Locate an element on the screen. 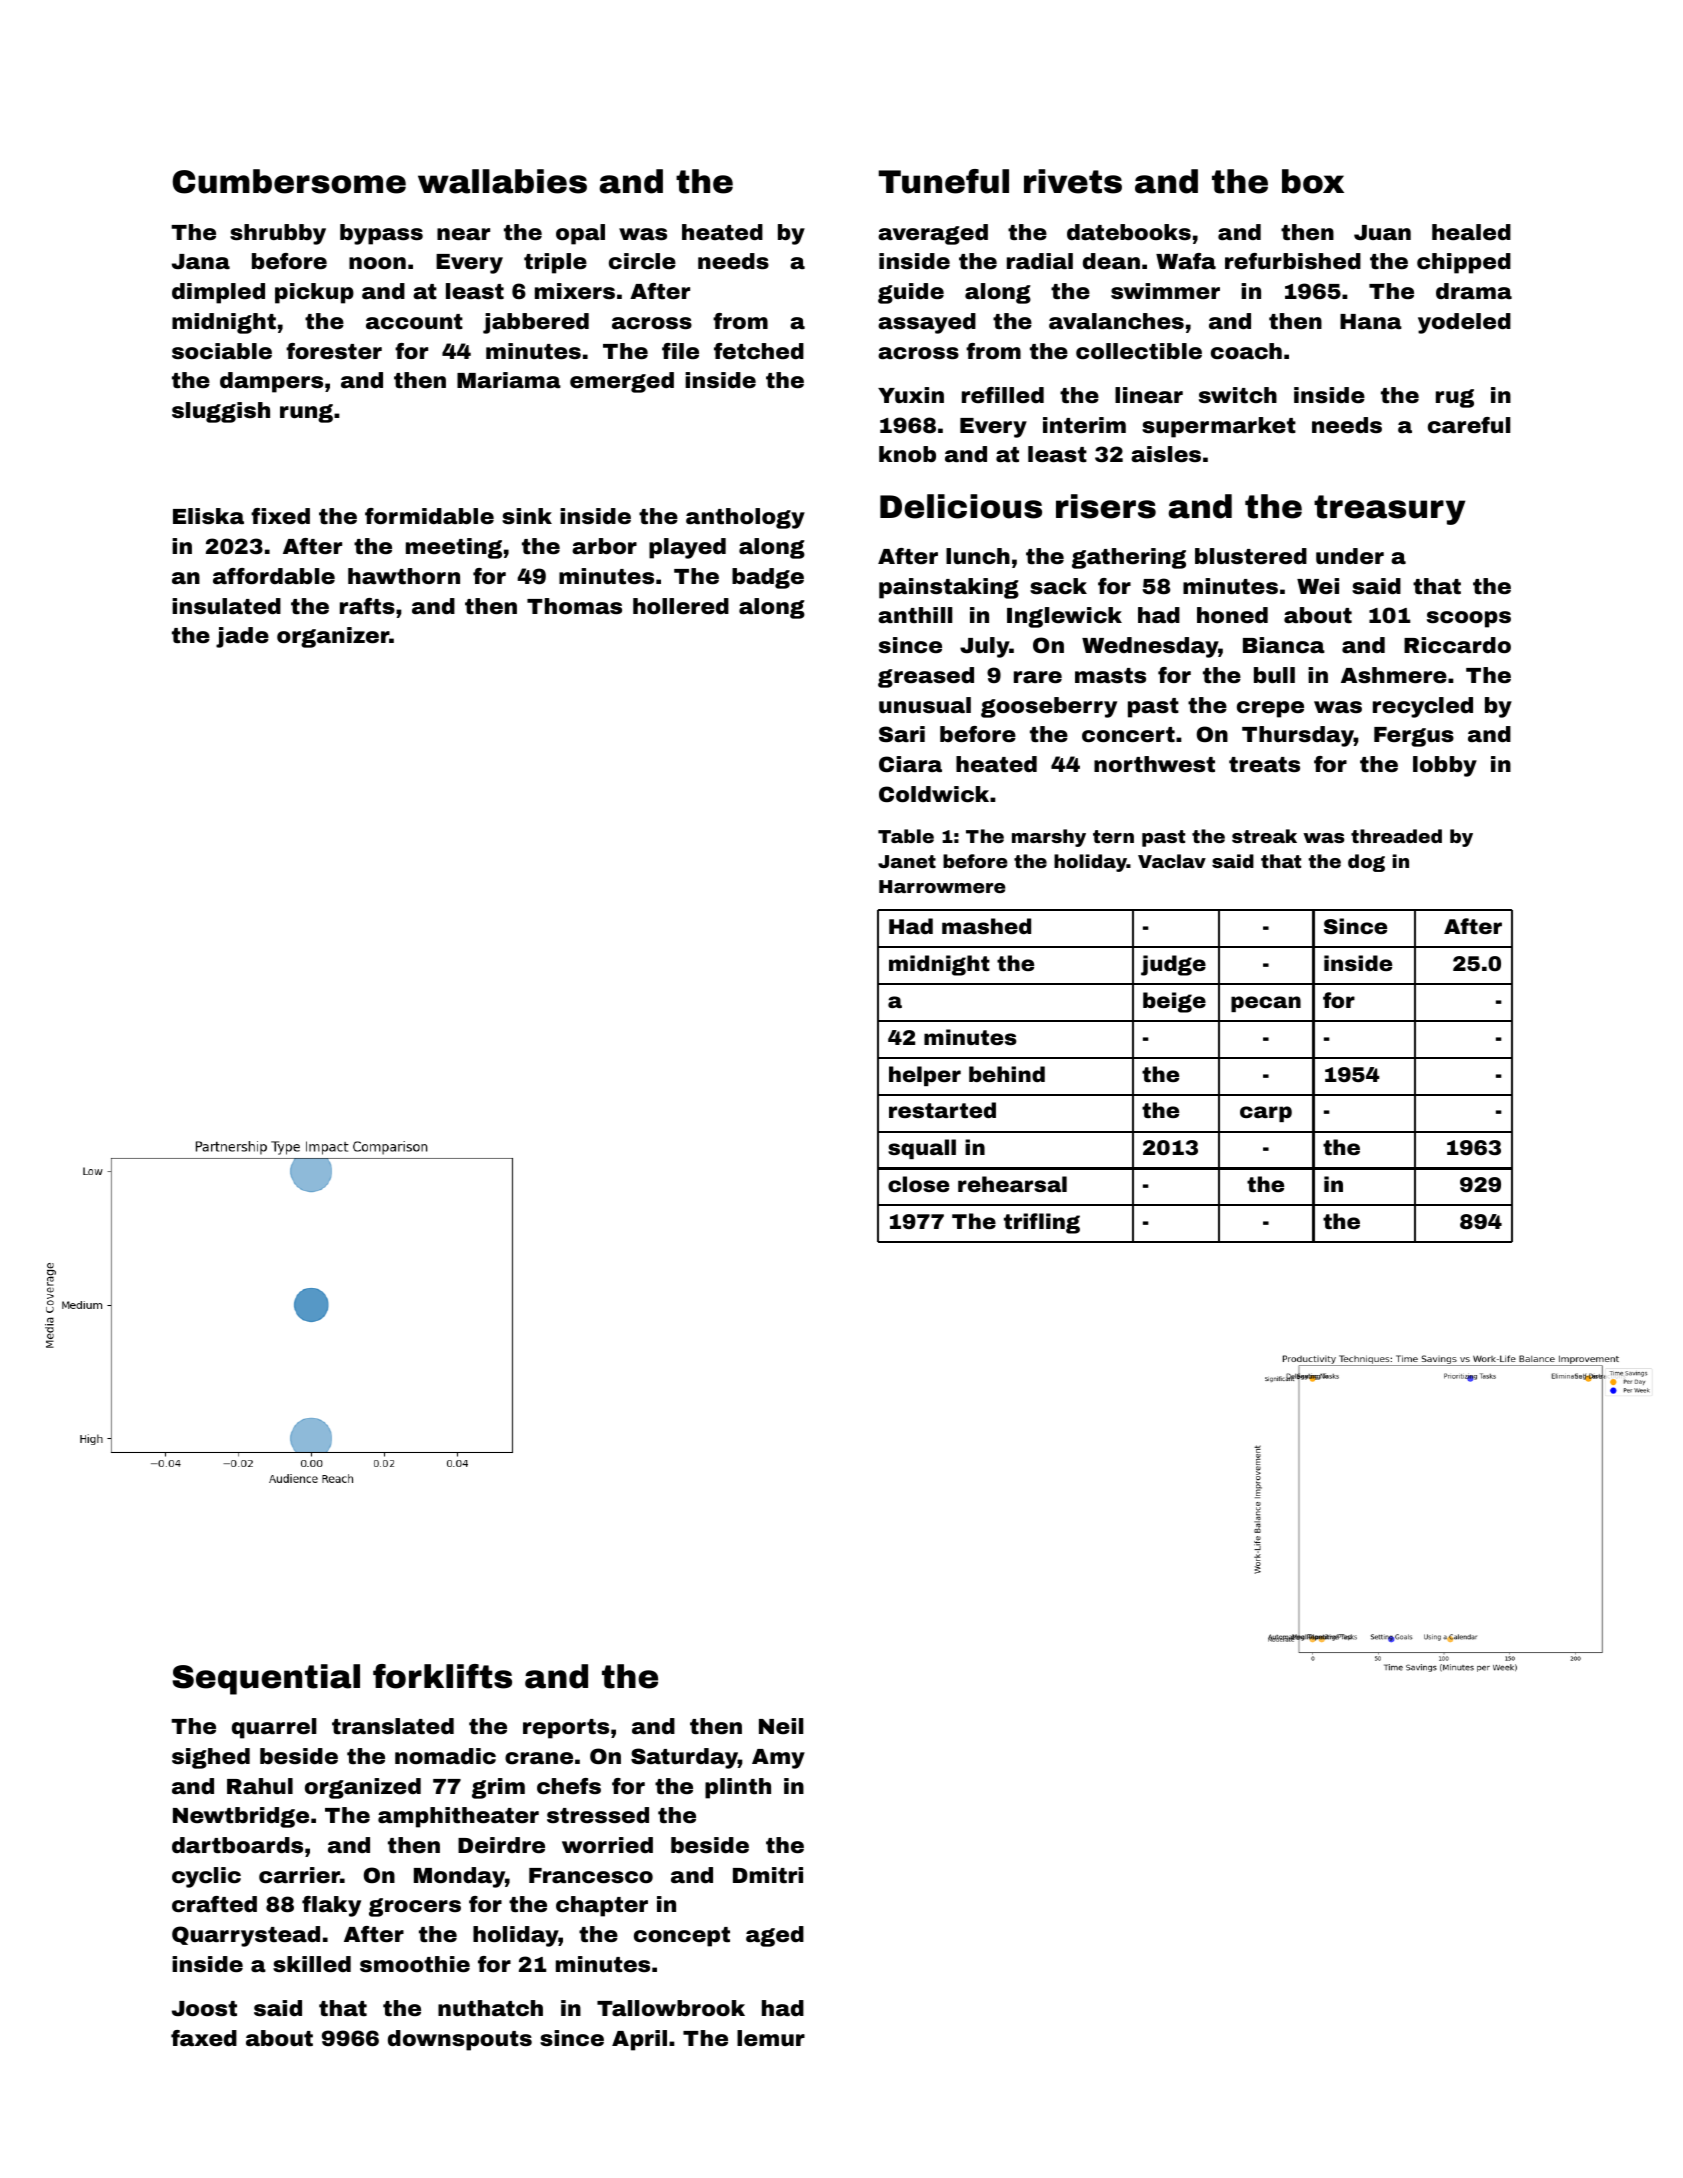  Juan is located at coordinates (1382, 233).
